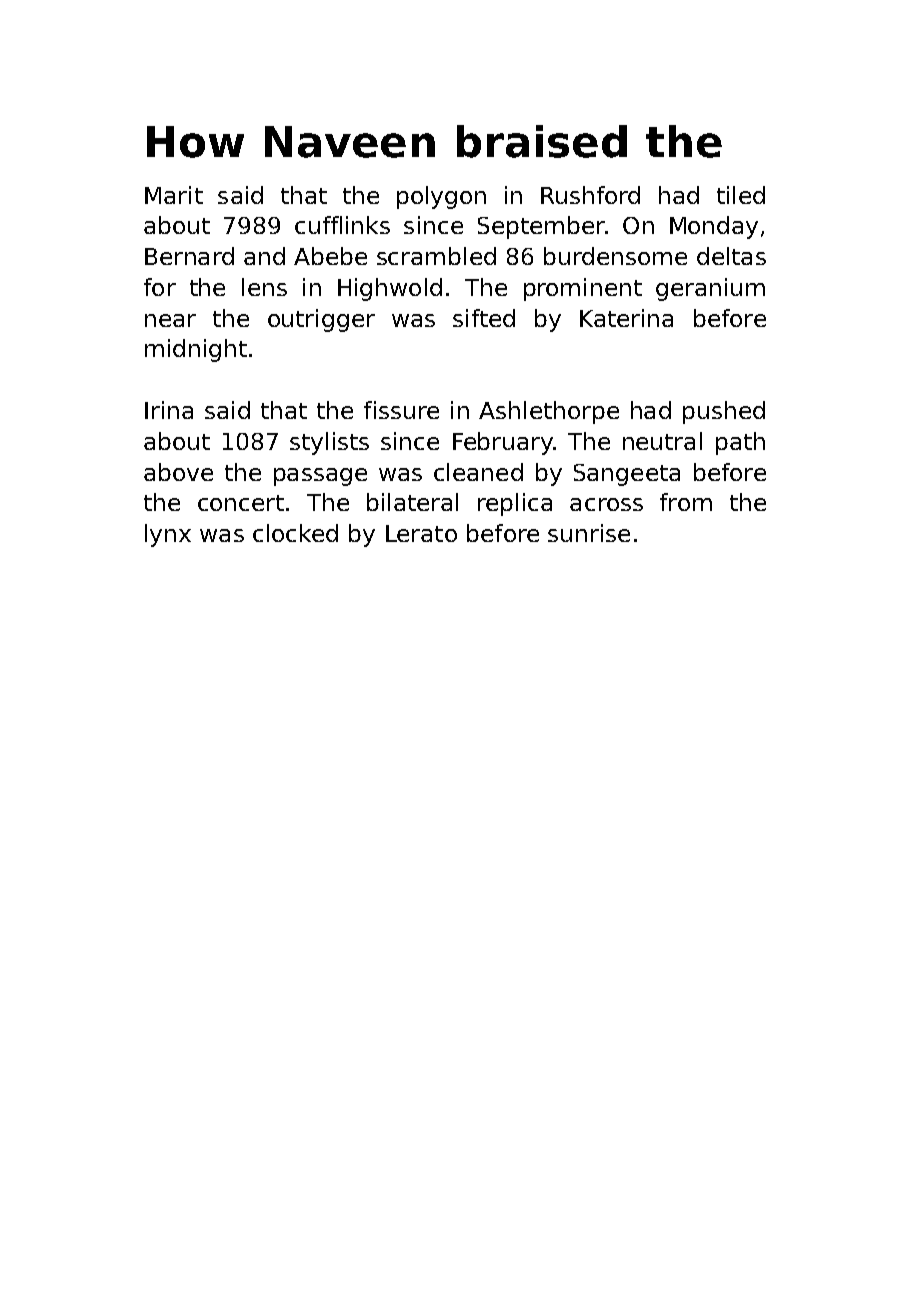 The height and width of the screenshot is (1291, 910). Describe the element at coordinates (174, 195) in the screenshot. I see `Marit` at that location.
